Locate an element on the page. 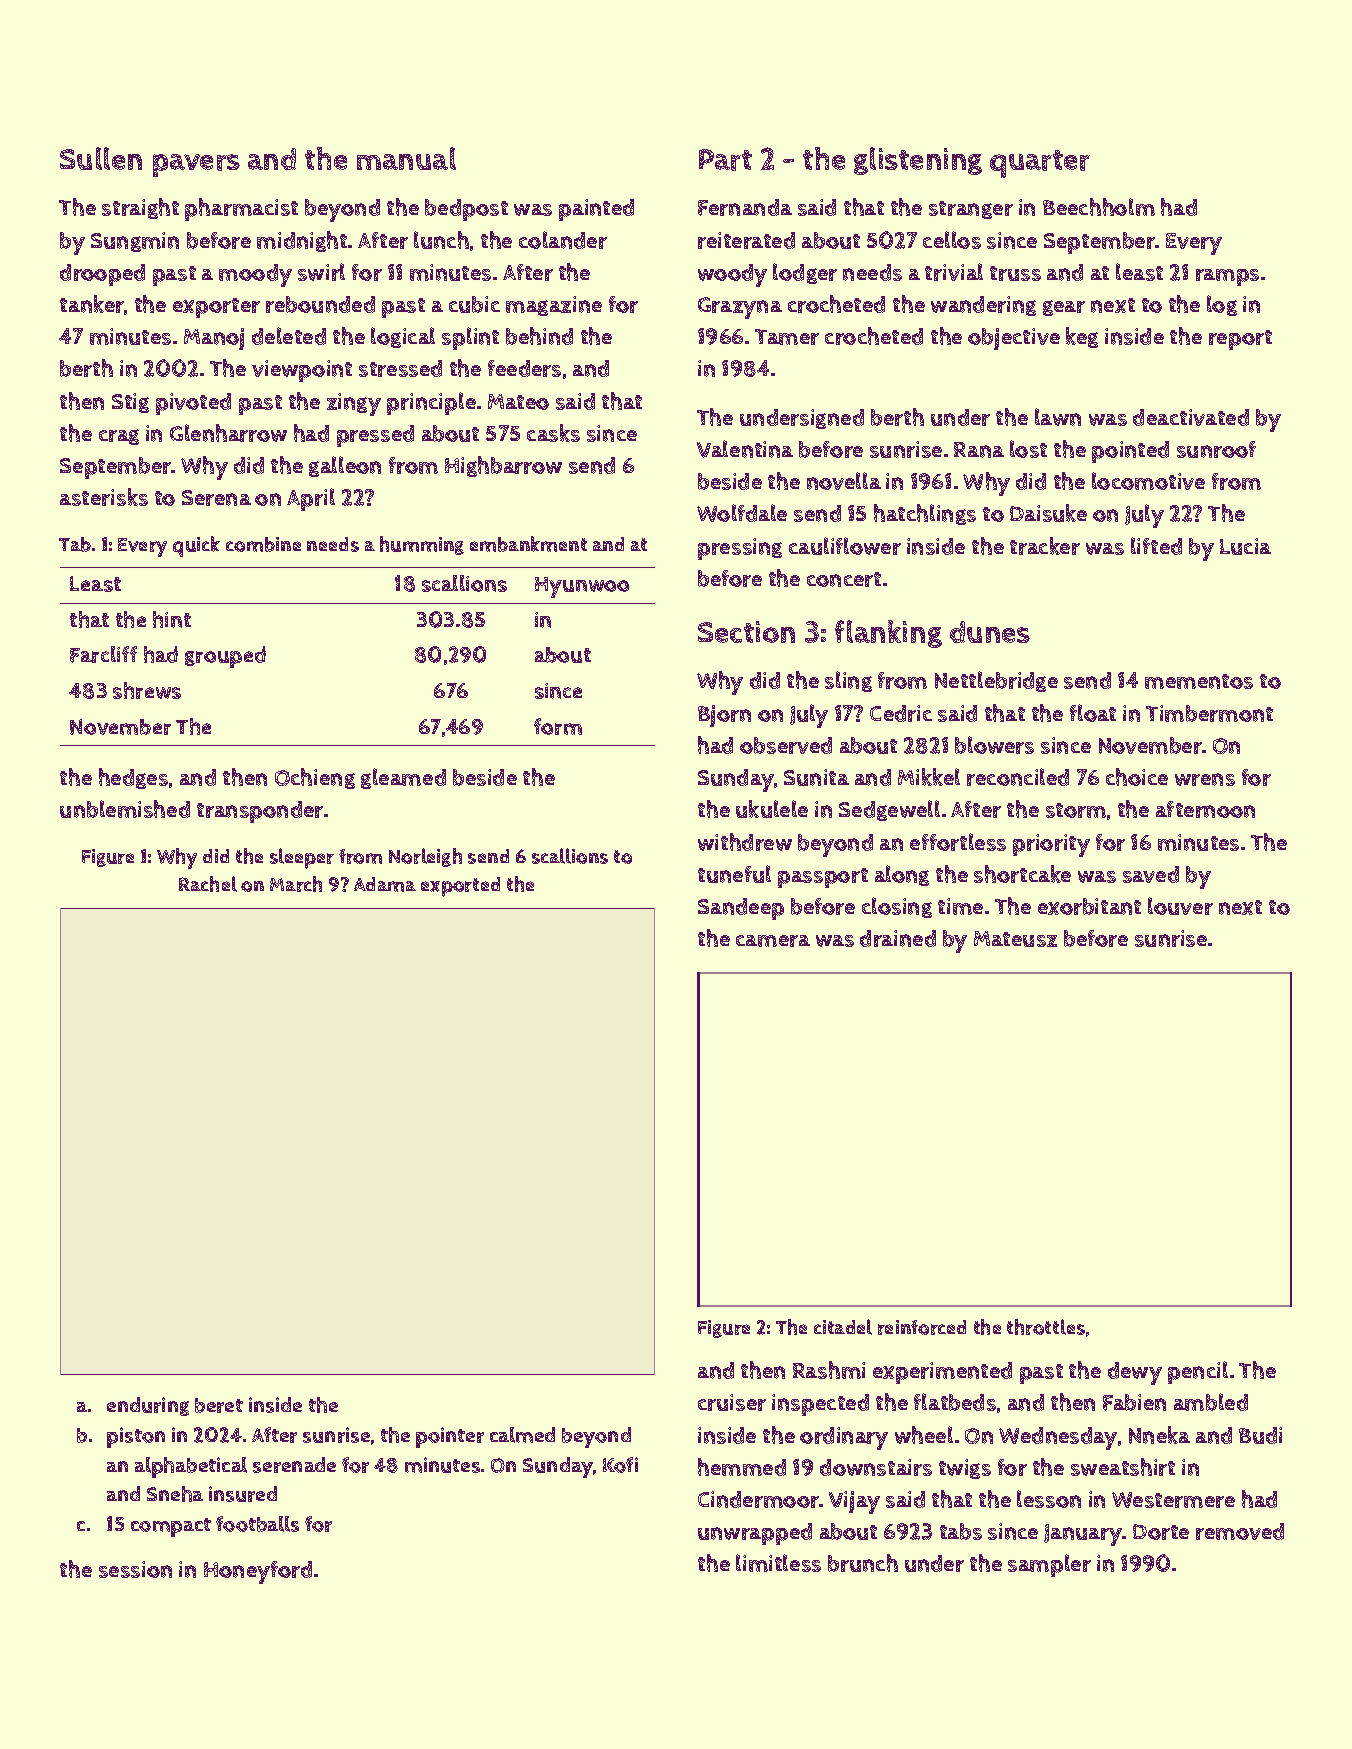  manual is located at coordinates (406, 158).
